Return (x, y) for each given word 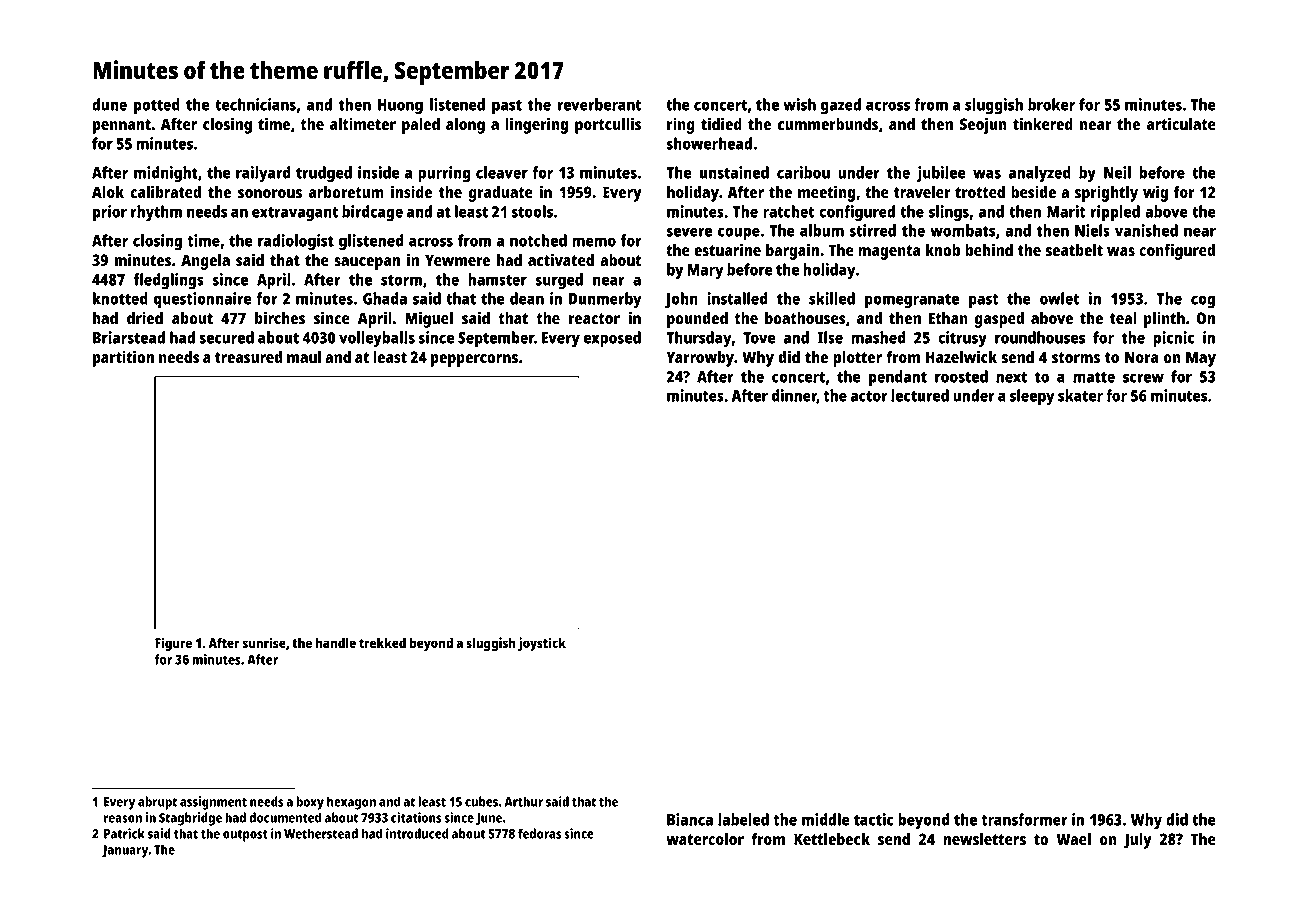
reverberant (599, 104)
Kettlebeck (832, 839)
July (1137, 841)
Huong (400, 107)
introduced (417, 833)
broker (1051, 104)
